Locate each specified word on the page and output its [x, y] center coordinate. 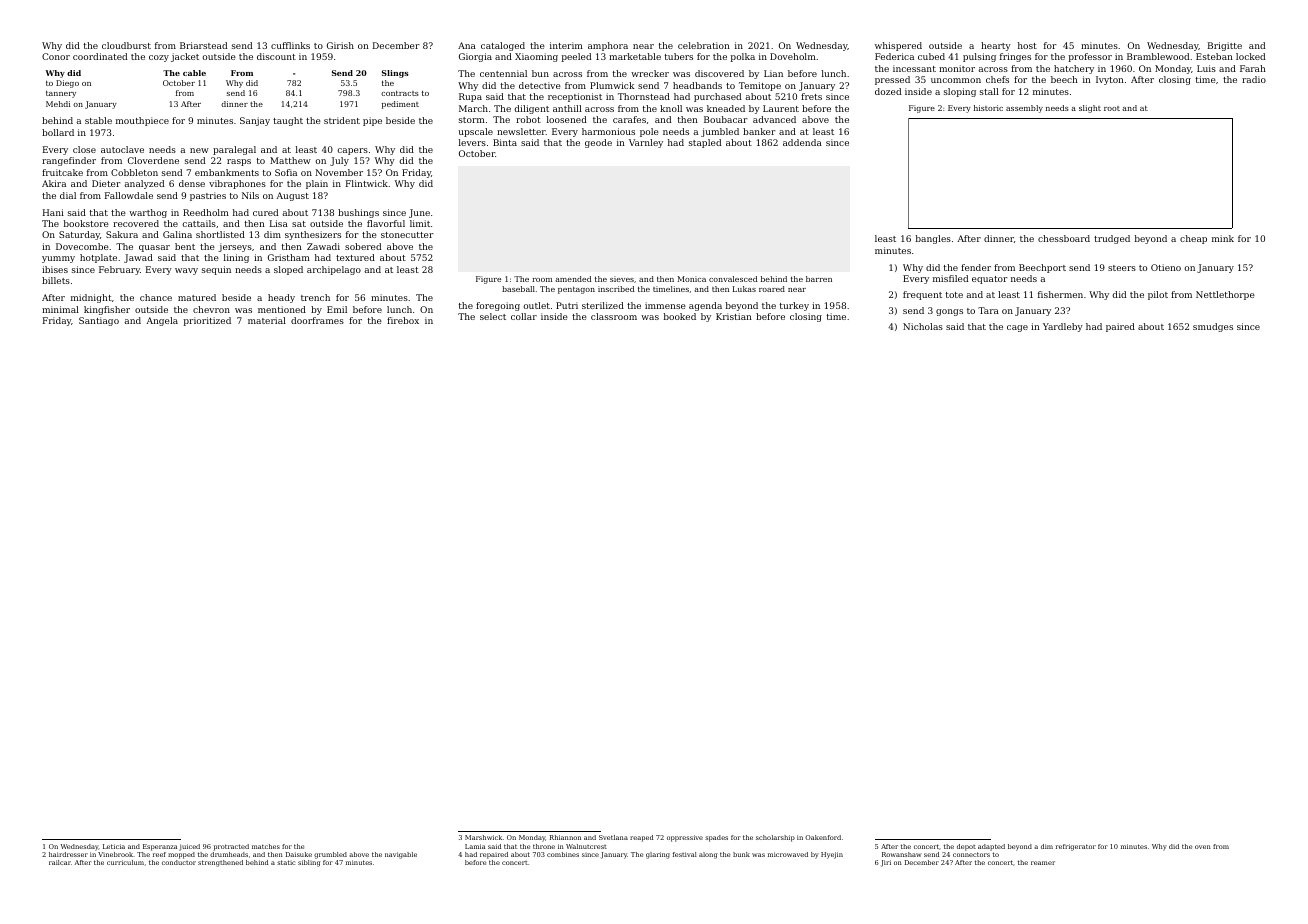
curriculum [125, 862]
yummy [58, 259]
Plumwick [612, 85]
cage [1017, 328]
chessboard [1064, 238]
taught [288, 121]
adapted [991, 847]
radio [1254, 79]
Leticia [114, 846]
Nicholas [923, 326]
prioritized [207, 321]
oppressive [685, 838]
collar [524, 316]
